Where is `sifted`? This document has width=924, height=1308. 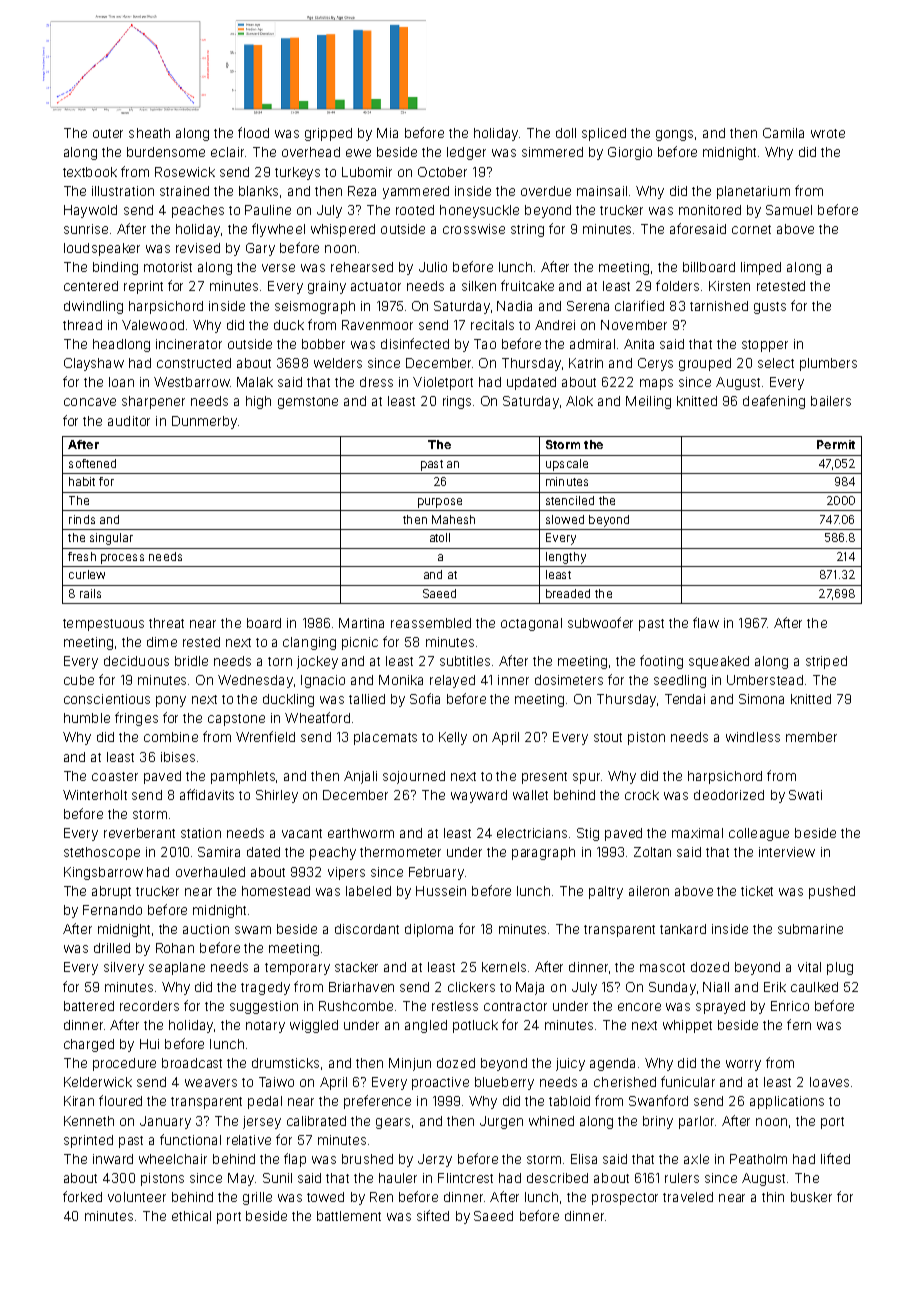
sifted is located at coordinates (433, 1215).
